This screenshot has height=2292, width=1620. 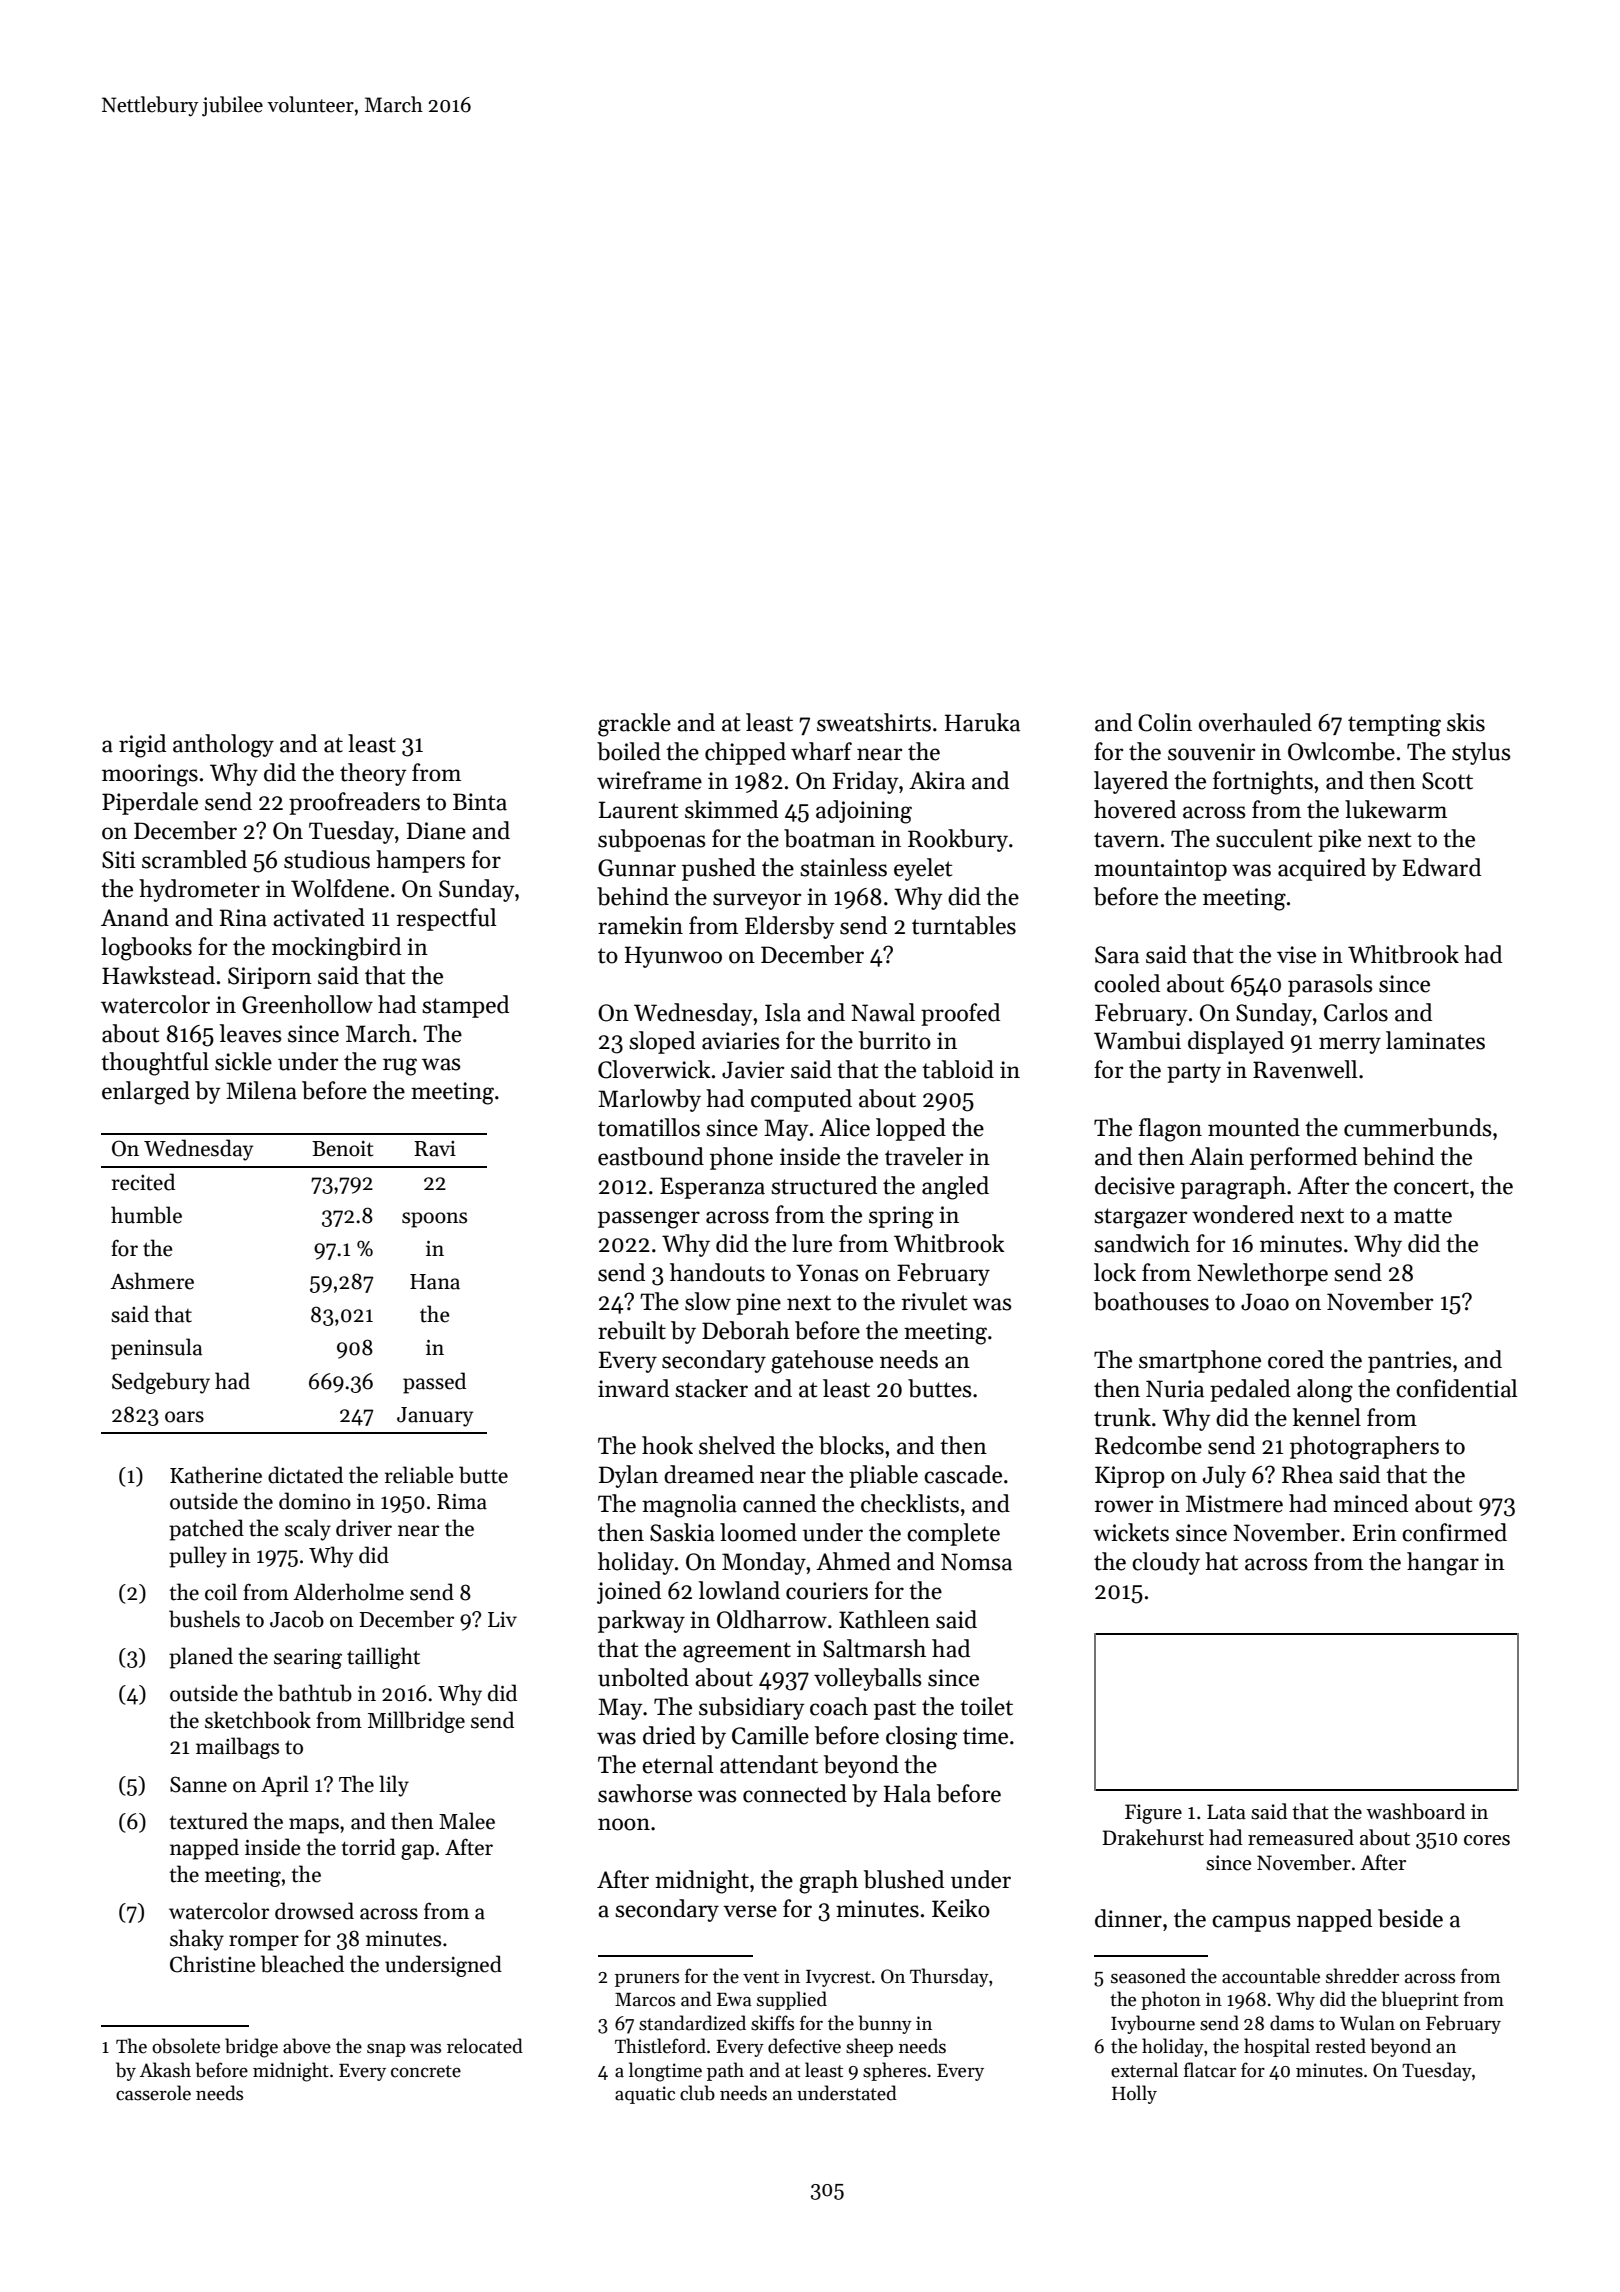 What do you see at coordinates (924, 1156) in the screenshot?
I see `traveler` at bounding box center [924, 1156].
